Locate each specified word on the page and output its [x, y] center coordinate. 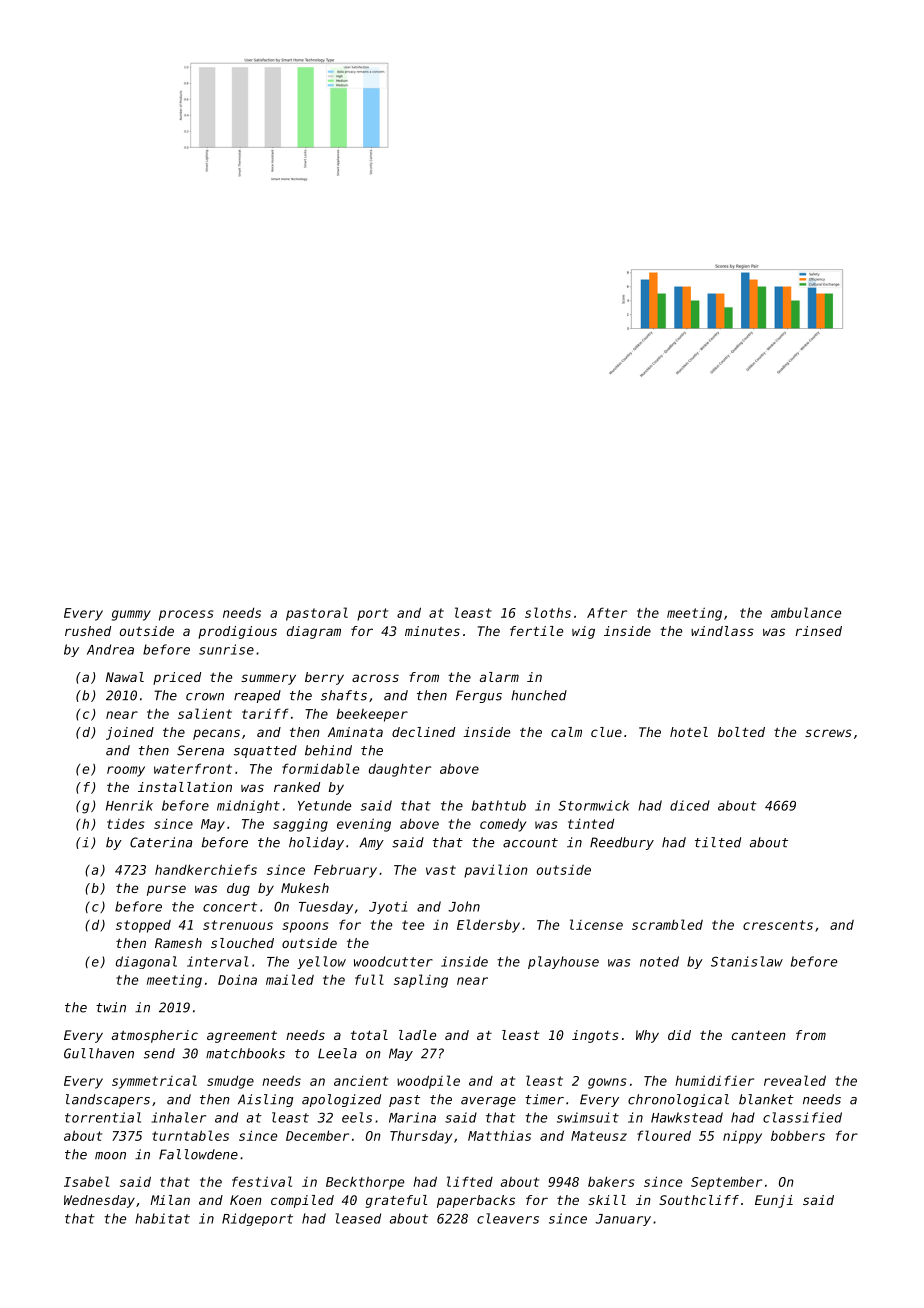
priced [177, 678]
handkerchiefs [206, 869]
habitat [162, 1218]
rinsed [818, 631]
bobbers [798, 1135]
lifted [470, 1181]
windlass [722, 631]
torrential [103, 1117]
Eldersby [488, 926]
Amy [371, 843]
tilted [718, 842]
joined [130, 733]
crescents [778, 925]
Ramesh [178, 943]
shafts [344, 695]
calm [566, 732]
